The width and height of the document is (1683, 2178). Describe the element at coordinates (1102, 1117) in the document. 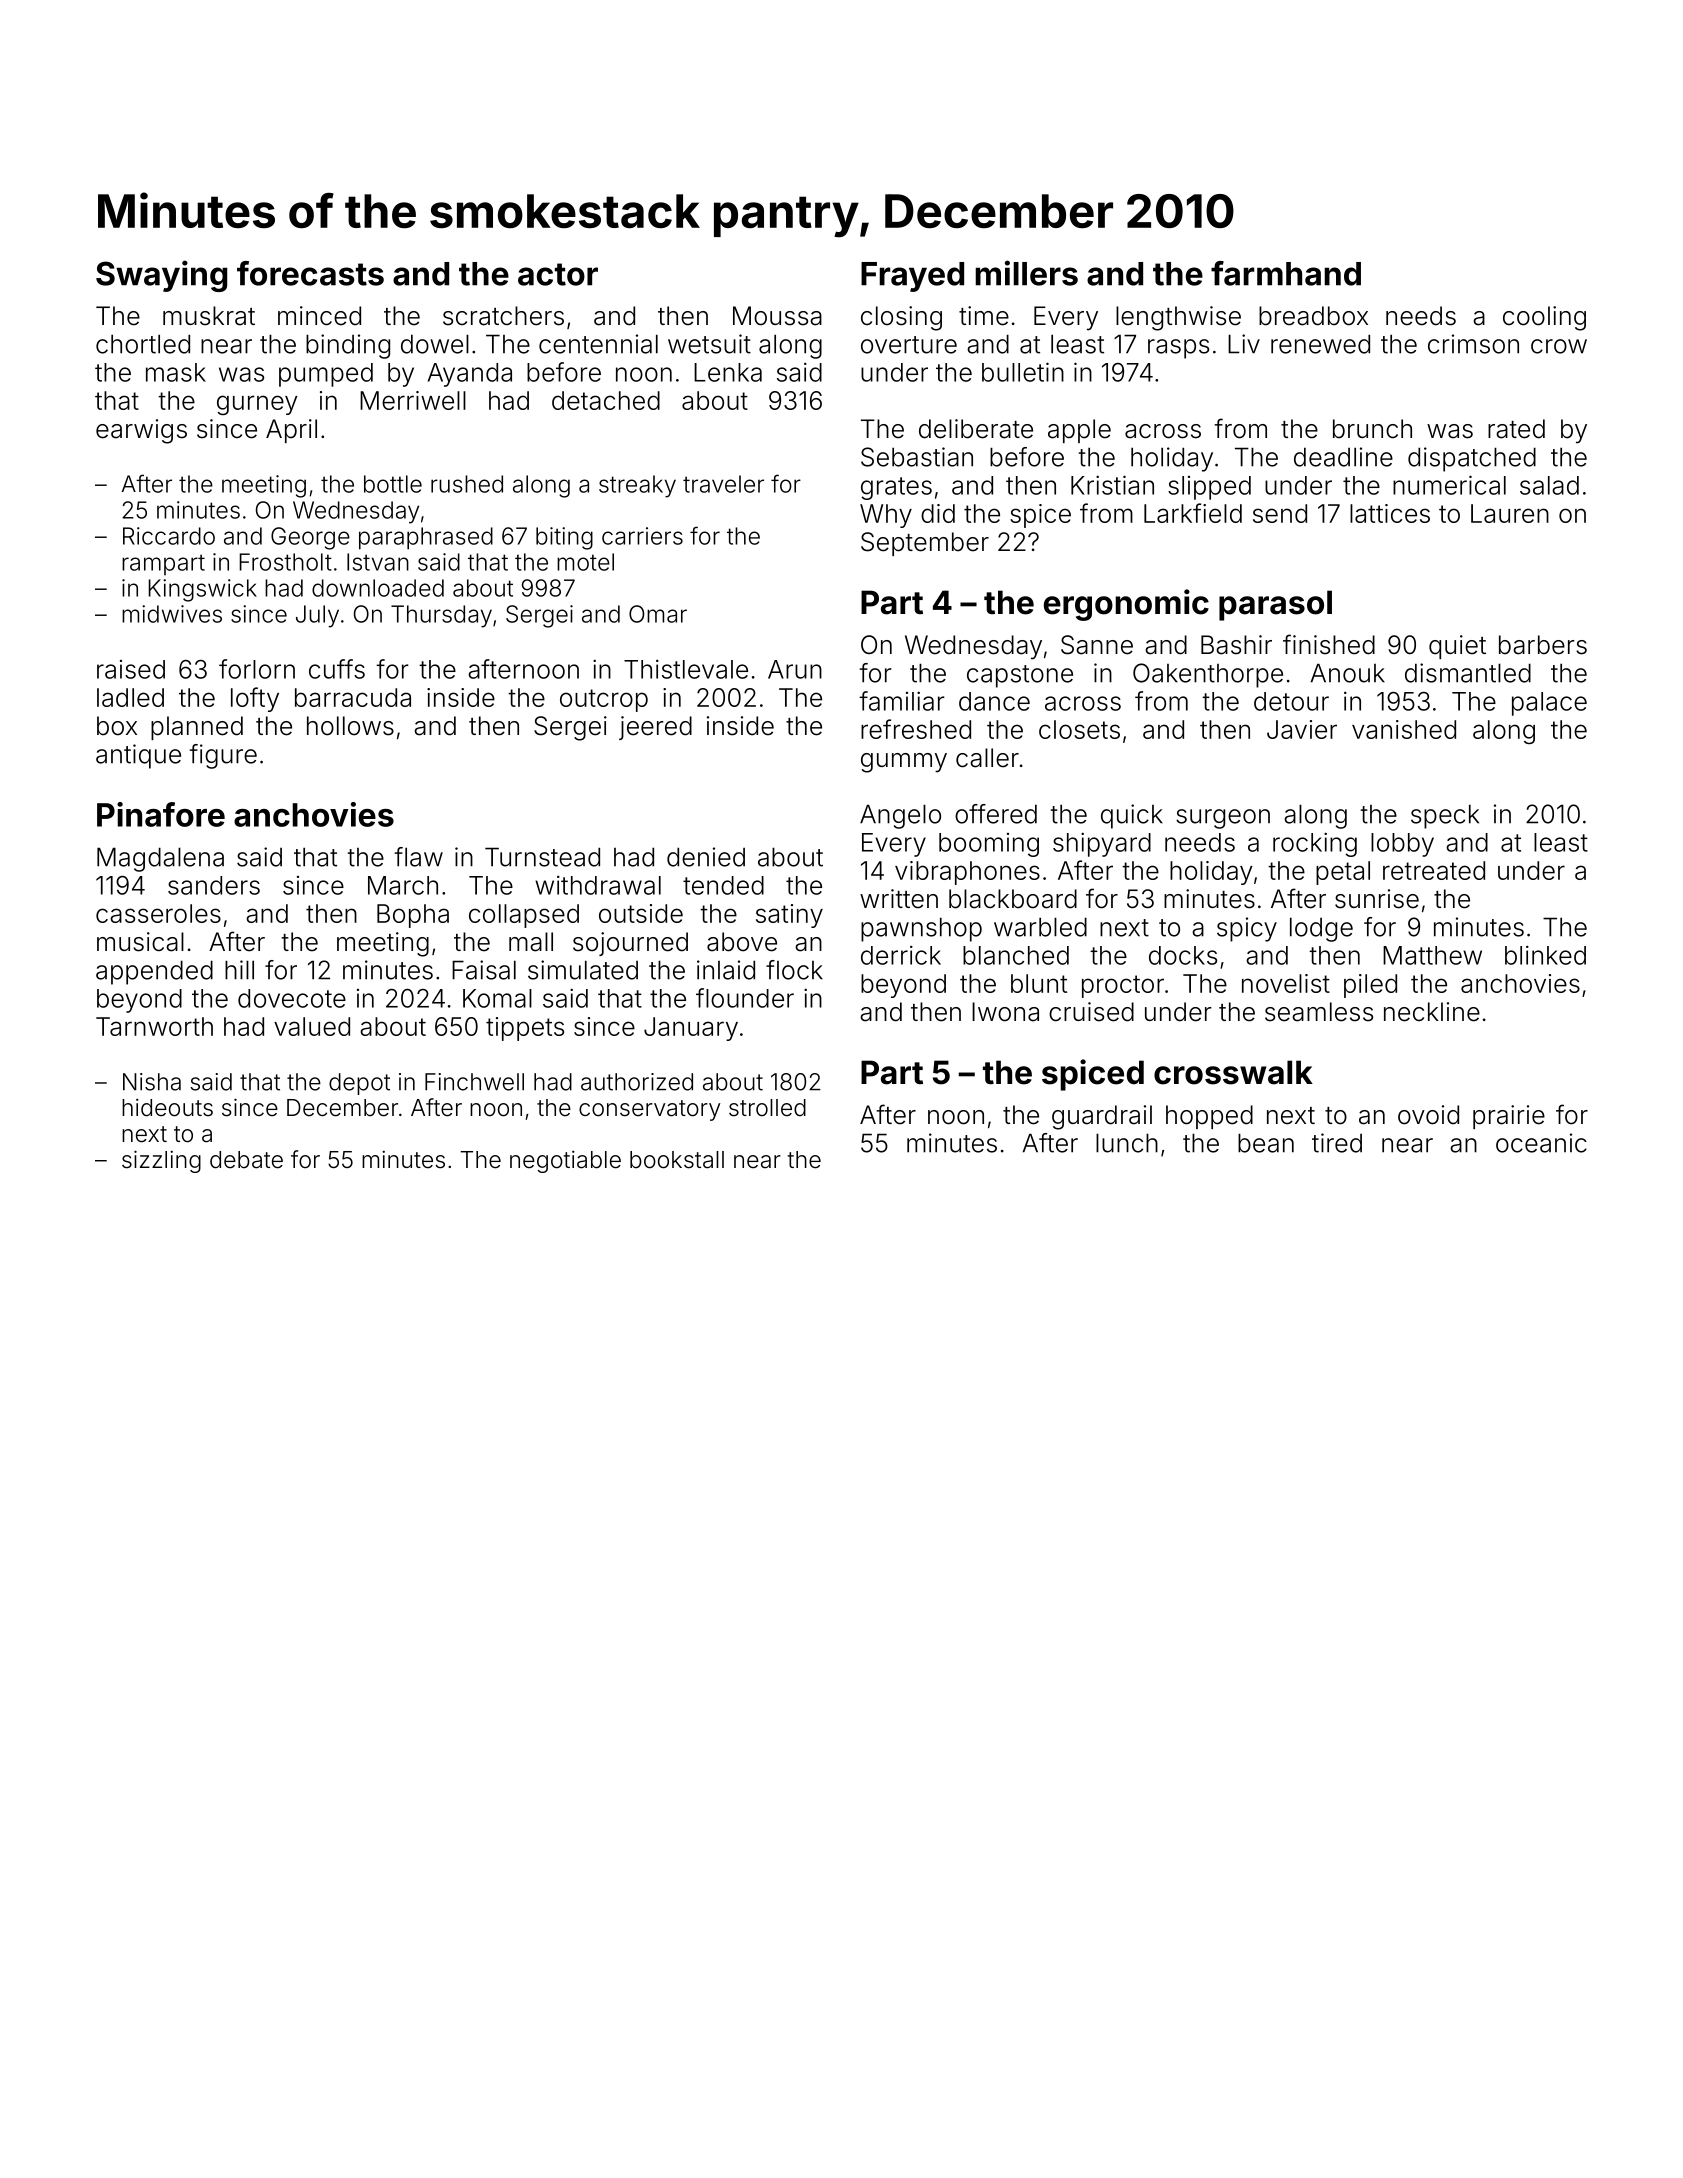

I see `guardrail` at that location.
